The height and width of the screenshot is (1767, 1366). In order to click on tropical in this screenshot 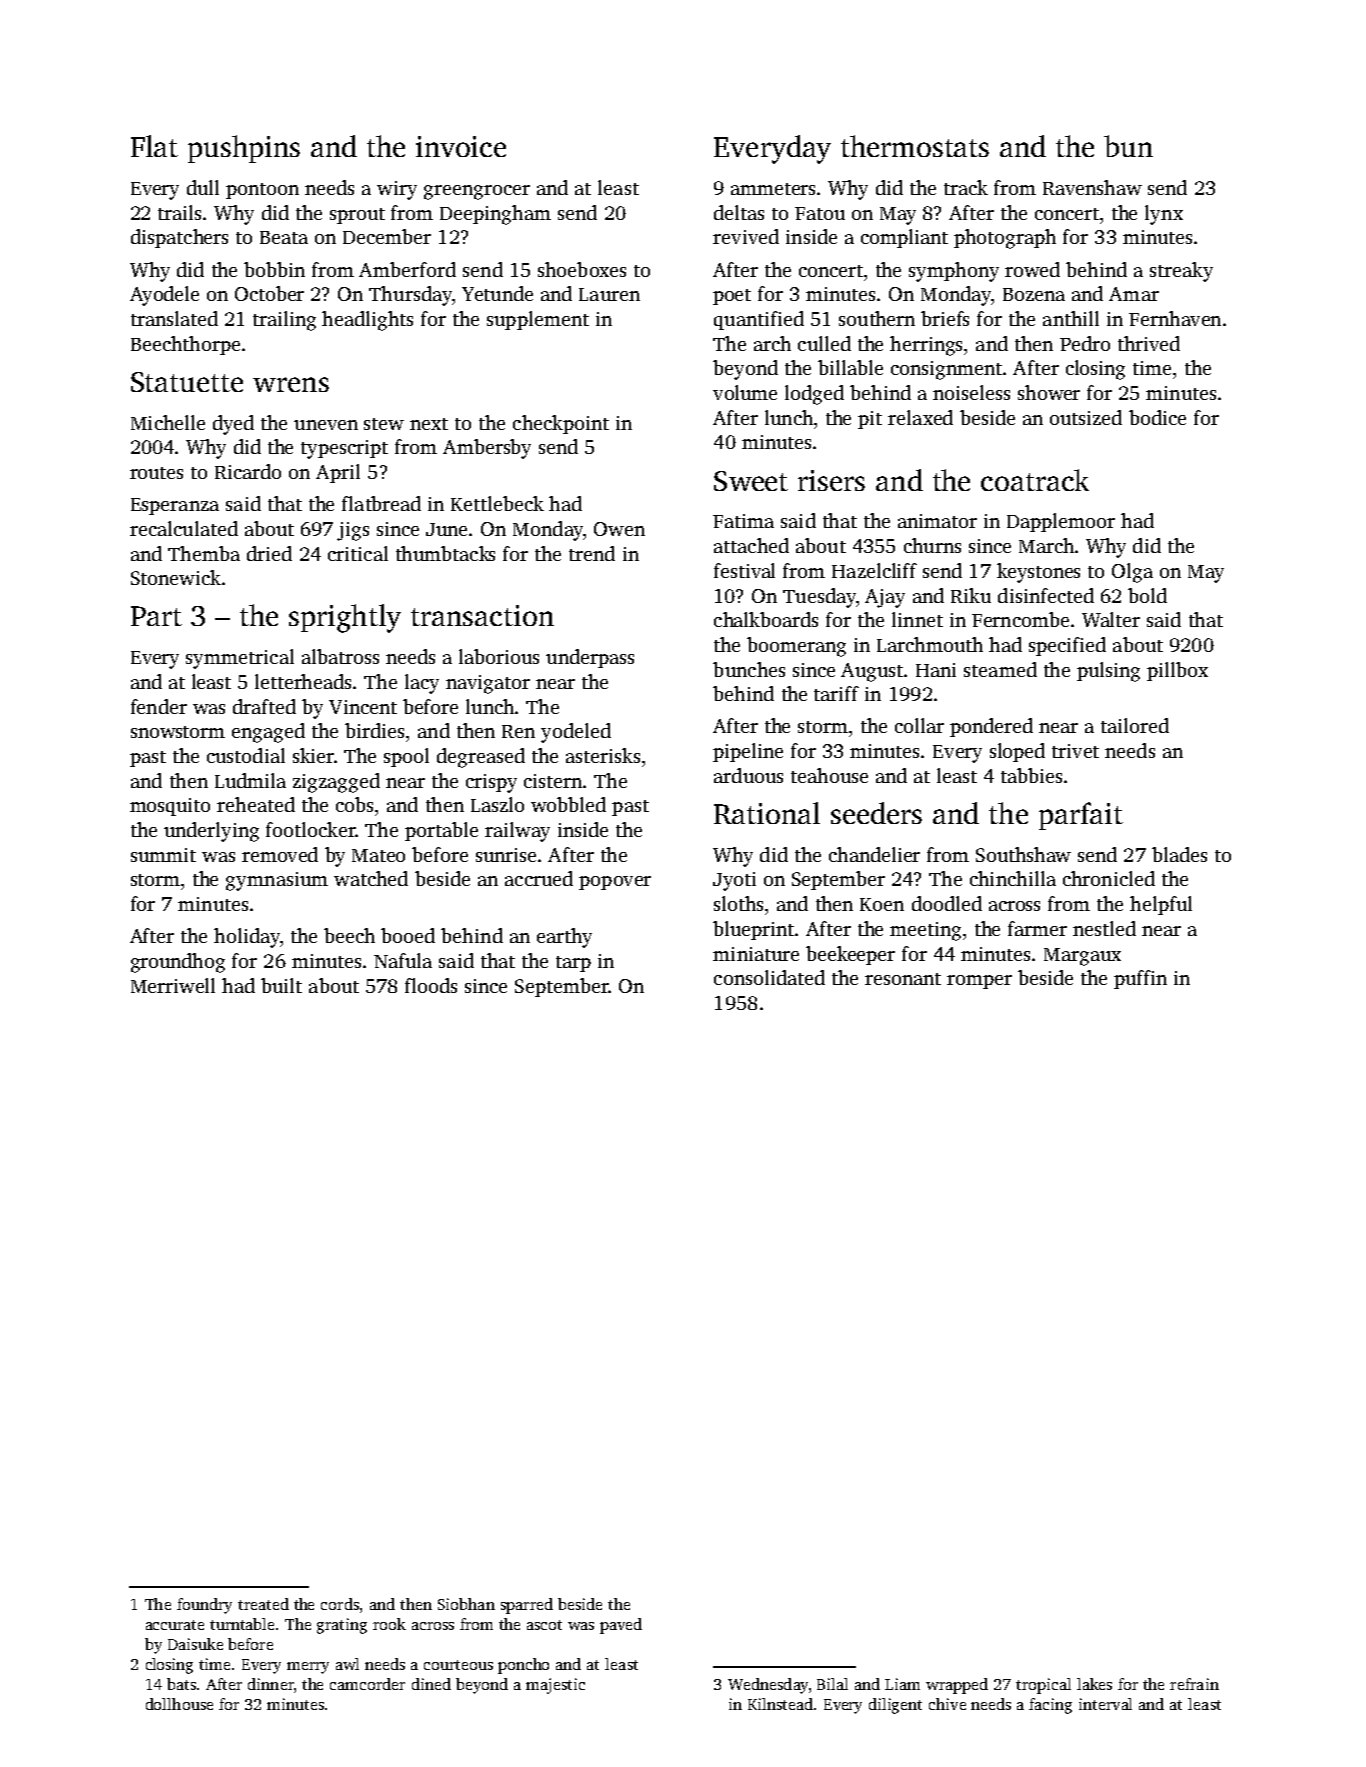, I will do `click(1043, 1686)`.
